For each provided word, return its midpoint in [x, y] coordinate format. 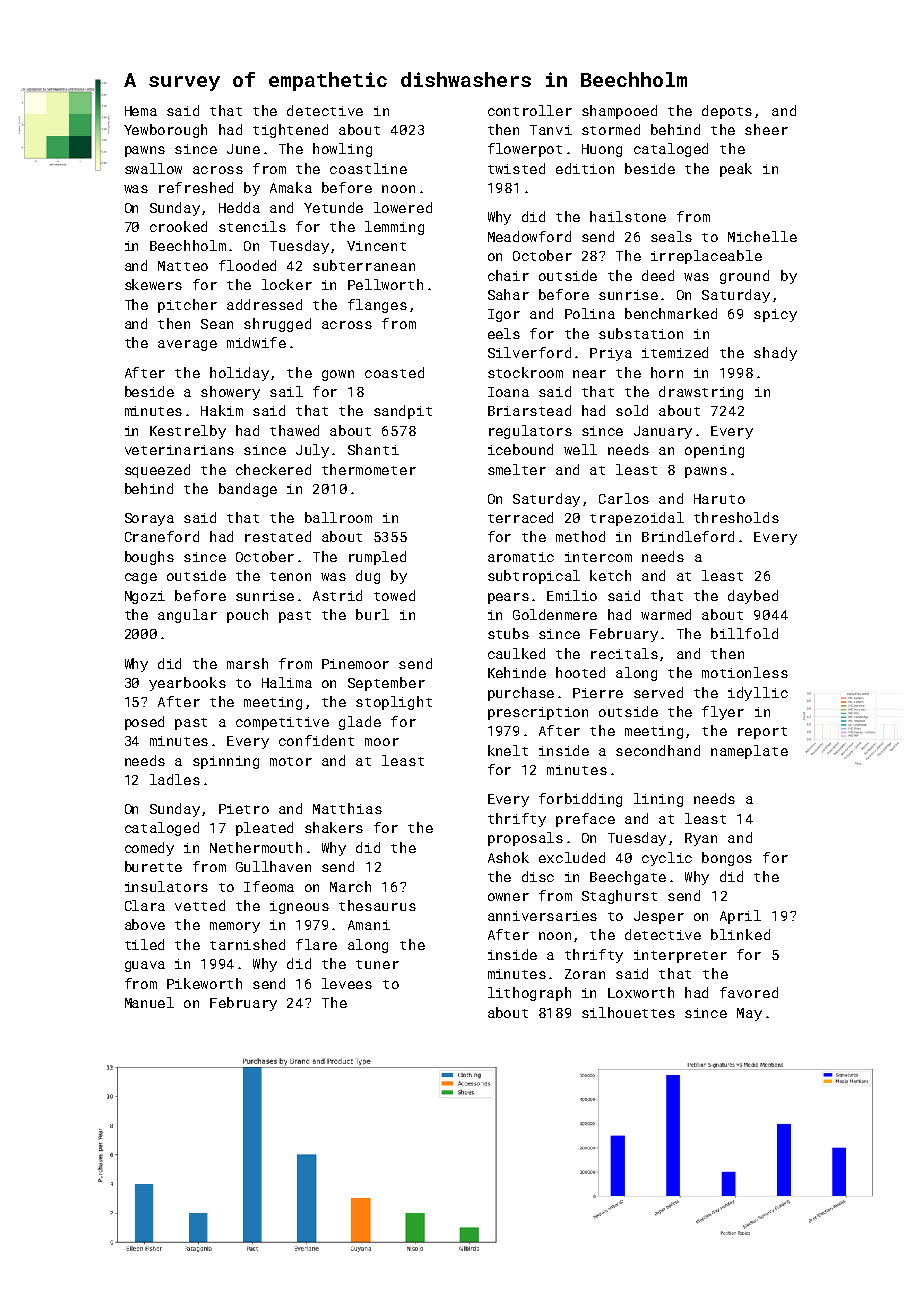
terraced [520, 517]
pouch [247, 616]
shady [775, 354]
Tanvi [551, 130]
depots [727, 112]
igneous [299, 907]
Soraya [149, 519]
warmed [666, 614]
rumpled [377, 558]
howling [342, 150]
